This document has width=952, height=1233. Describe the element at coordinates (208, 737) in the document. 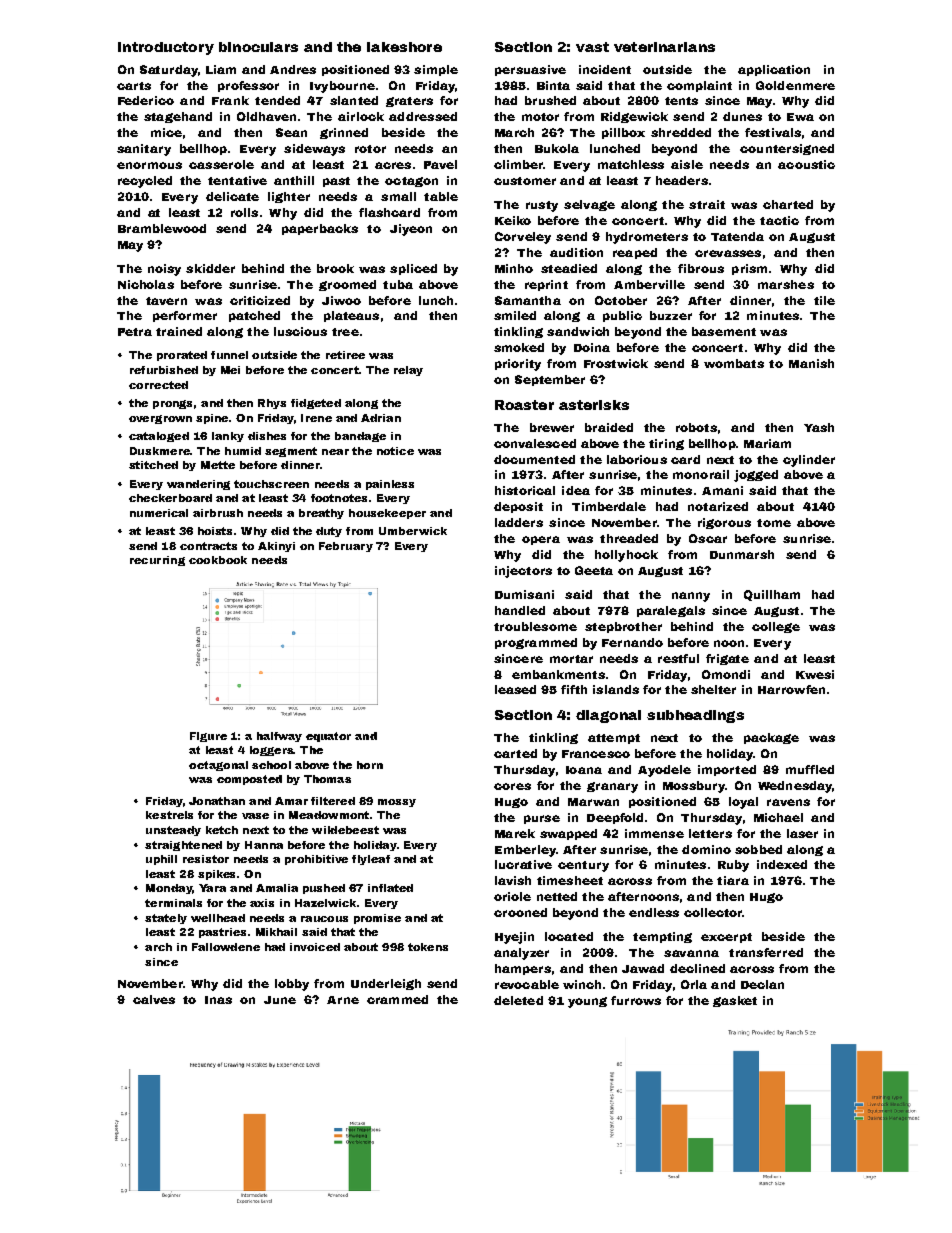

I see `Figure` at that location.
